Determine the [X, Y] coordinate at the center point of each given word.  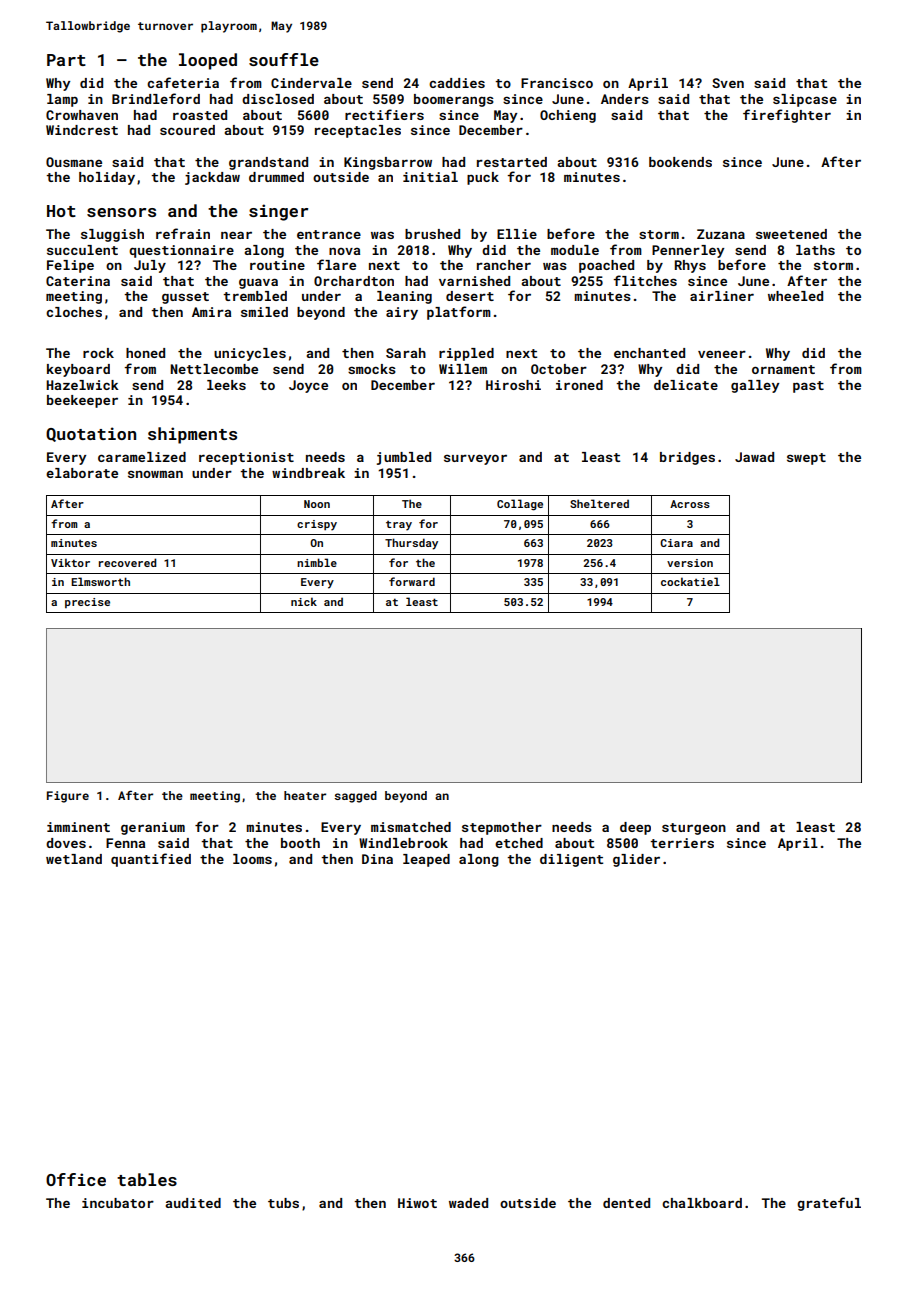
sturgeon [694, 829]
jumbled [404, 458]
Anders [625, 99]
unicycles [250, 354]
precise [87, 603]
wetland [74, 859]
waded [468, 1203]
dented [626, 1203]
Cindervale [311, 83]
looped [208, 61]
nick [304, 601]
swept [806, 459]
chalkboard [702, 1203]
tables [147, 1179]
